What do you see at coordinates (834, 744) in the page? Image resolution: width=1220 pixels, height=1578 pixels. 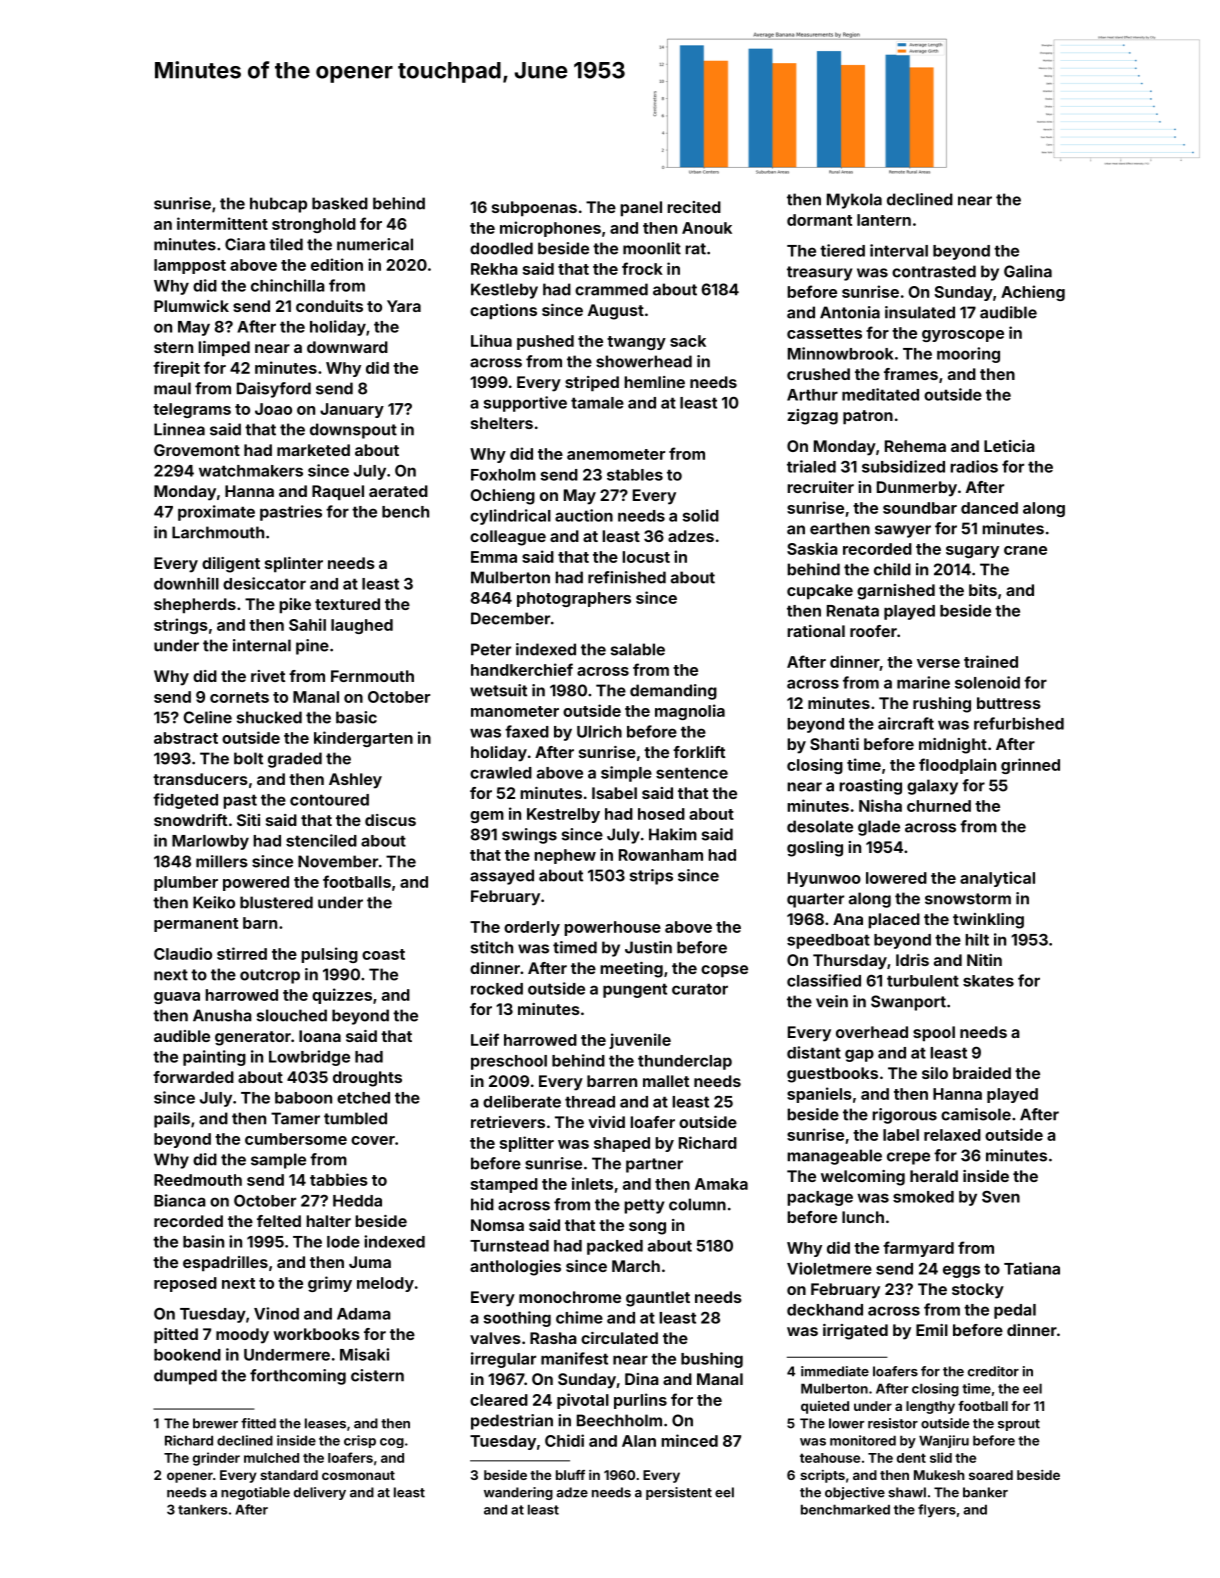 I see `Shanti` at bounding box center [834, 744].
